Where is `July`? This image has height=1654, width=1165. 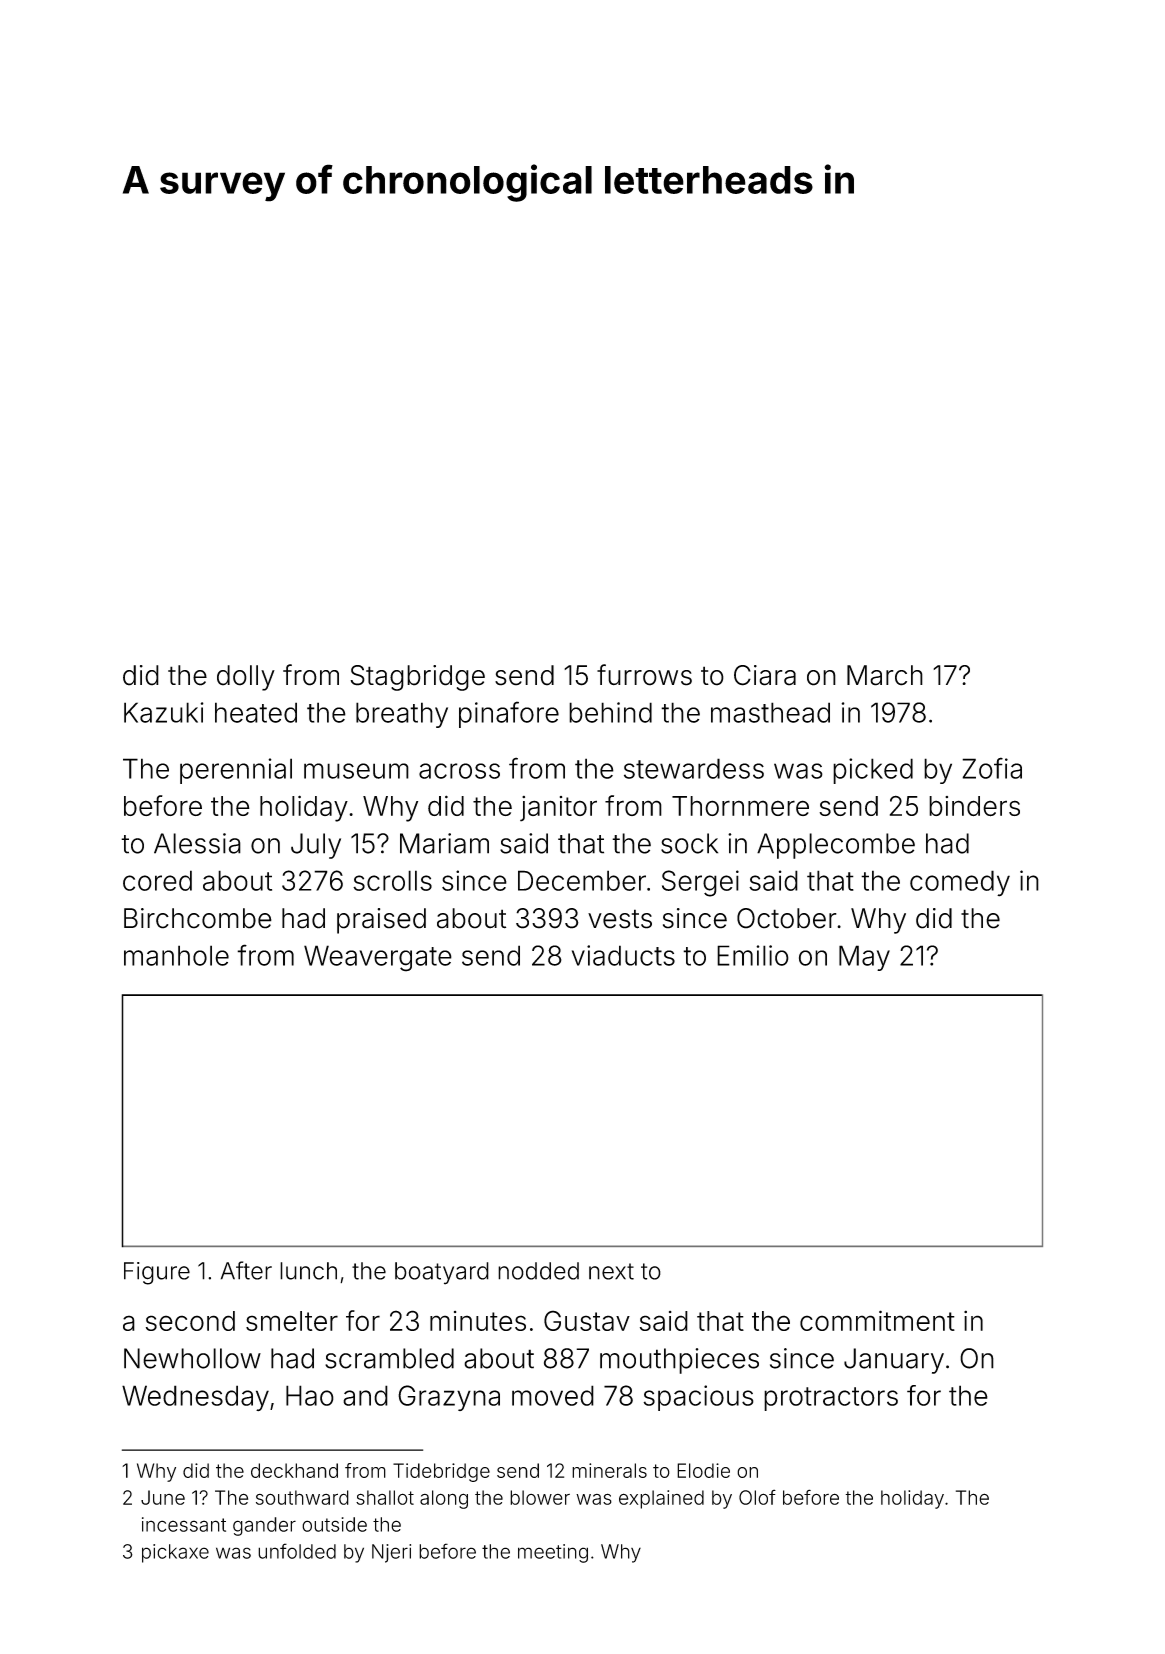 July is located at coordinates (316, 846).
